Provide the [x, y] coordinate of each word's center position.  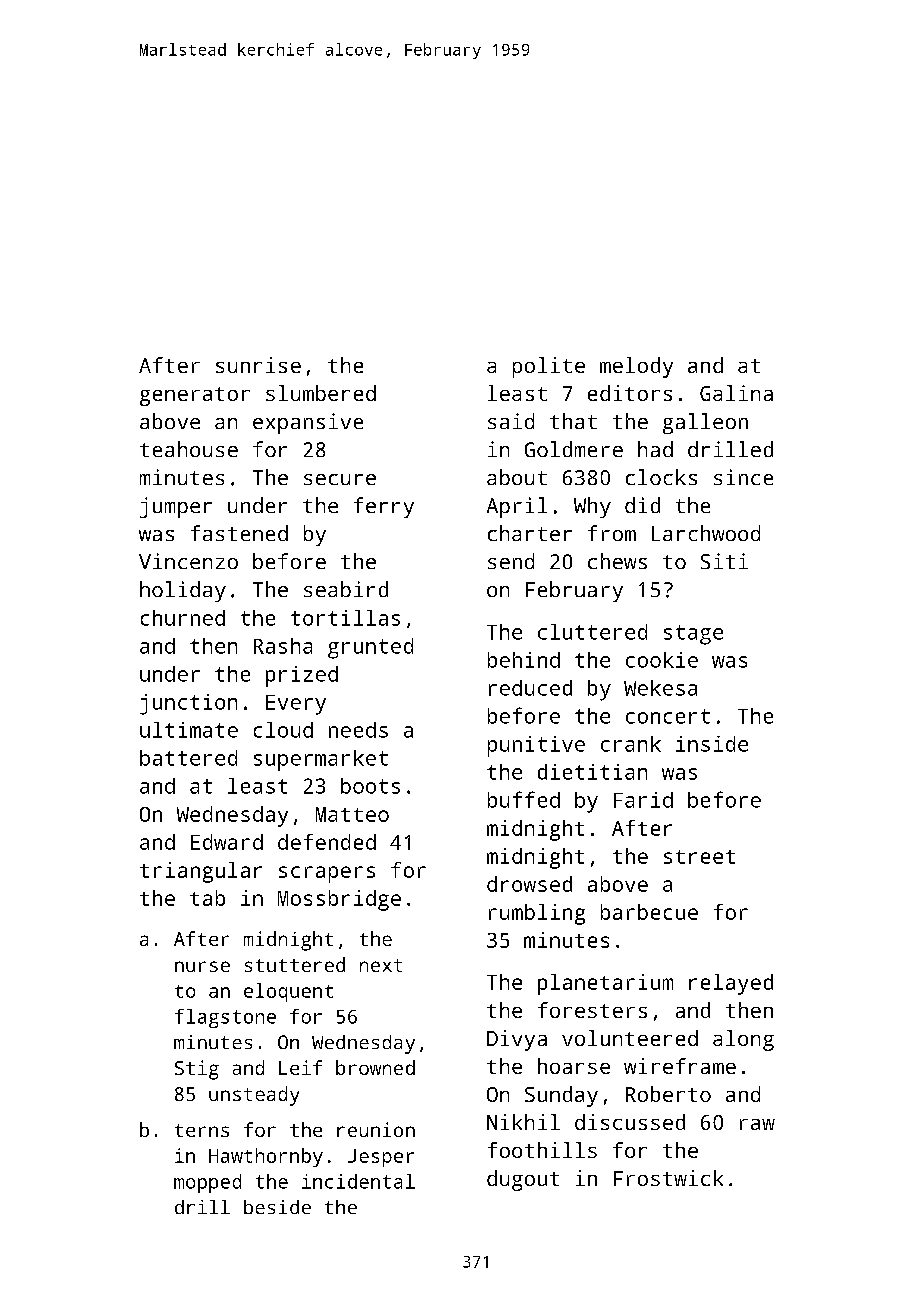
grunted [370, 648]
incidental [358, 1181]
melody [636, 367]
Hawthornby [266, 1157]
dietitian [592, 772]
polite [549, 367]
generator [195, 396]
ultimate [189, 730]
